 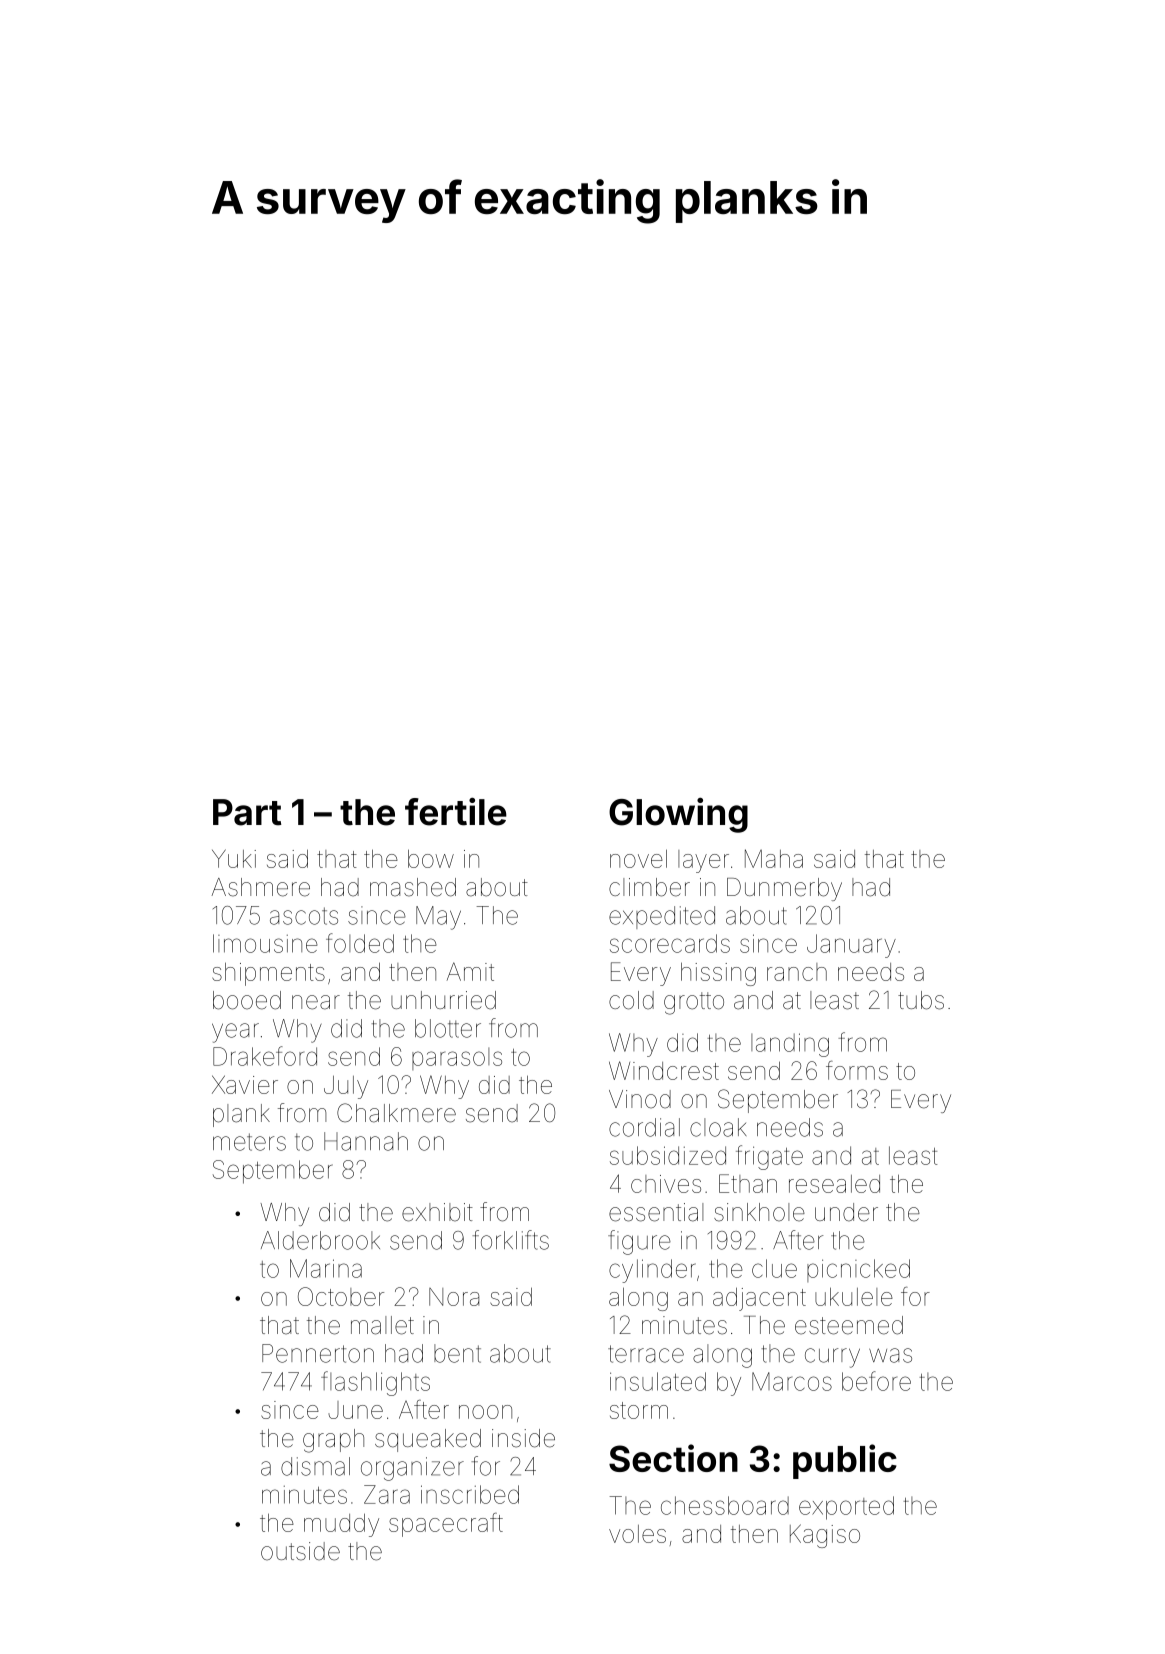 I want to click on resealed, so click(x=834, y=1184).
